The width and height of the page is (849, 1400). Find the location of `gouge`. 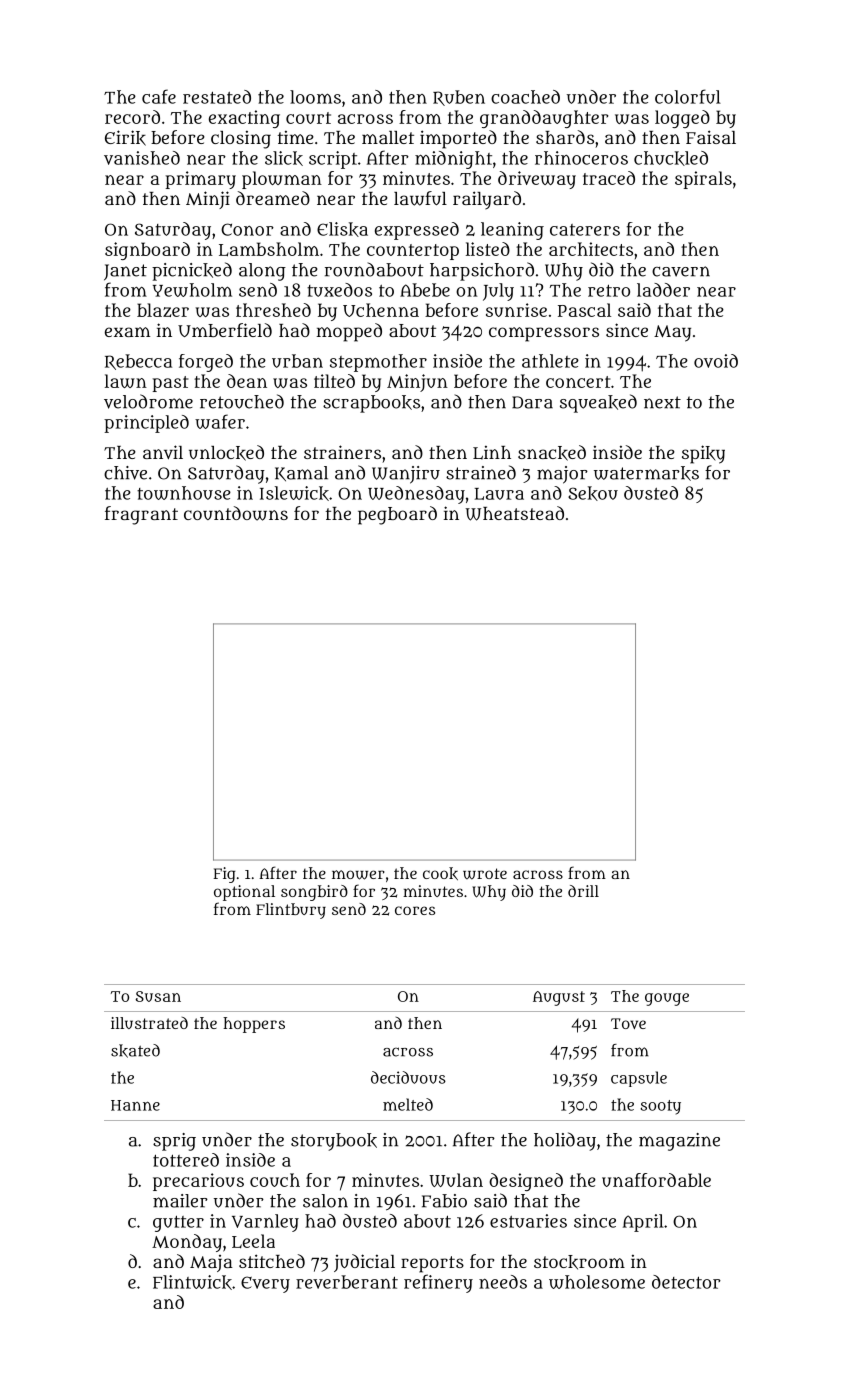

gouge is located at coordinates (667, 999).
